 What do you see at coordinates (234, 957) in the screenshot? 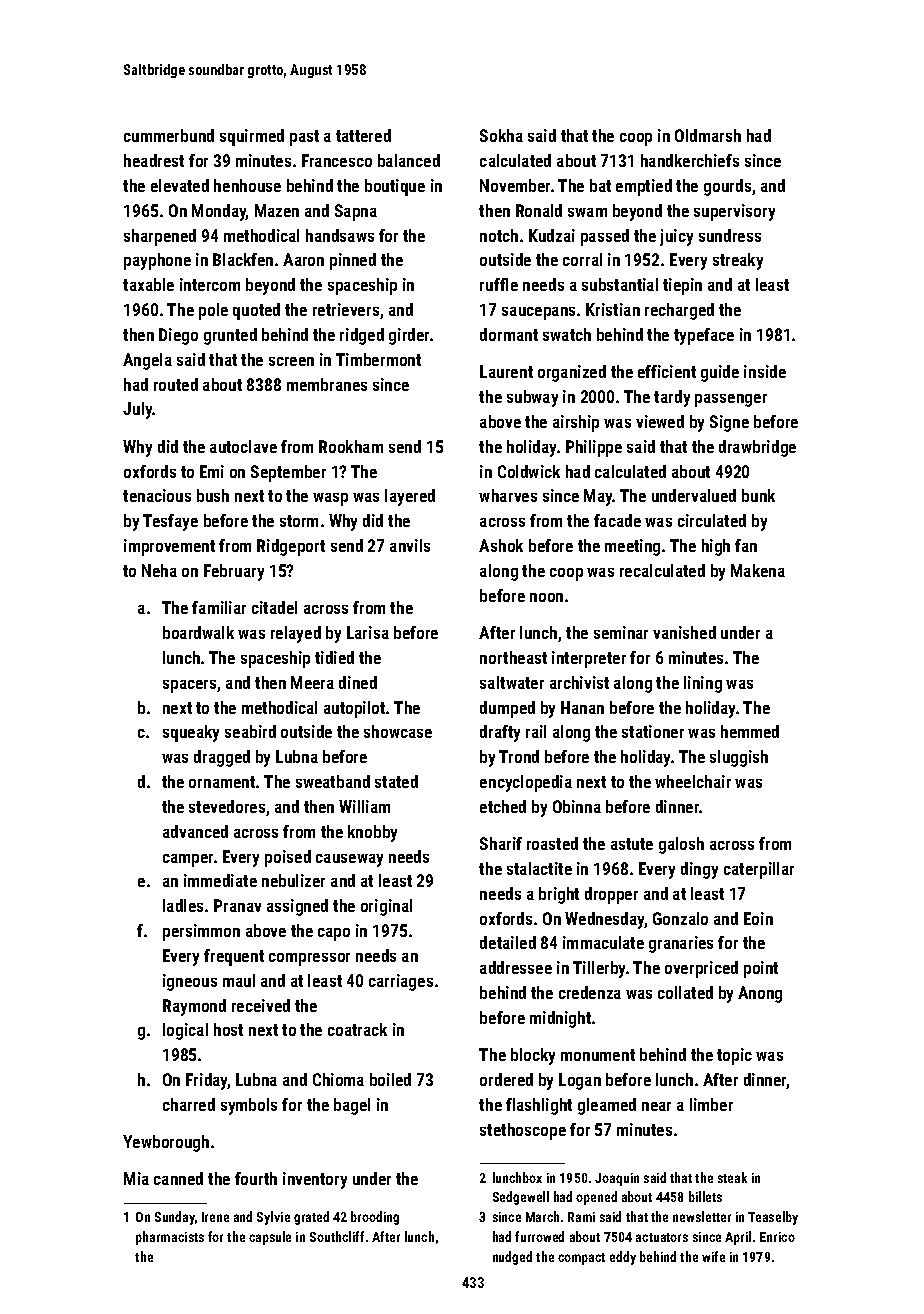
I see `frequent` at bounding box center [234, 957].
